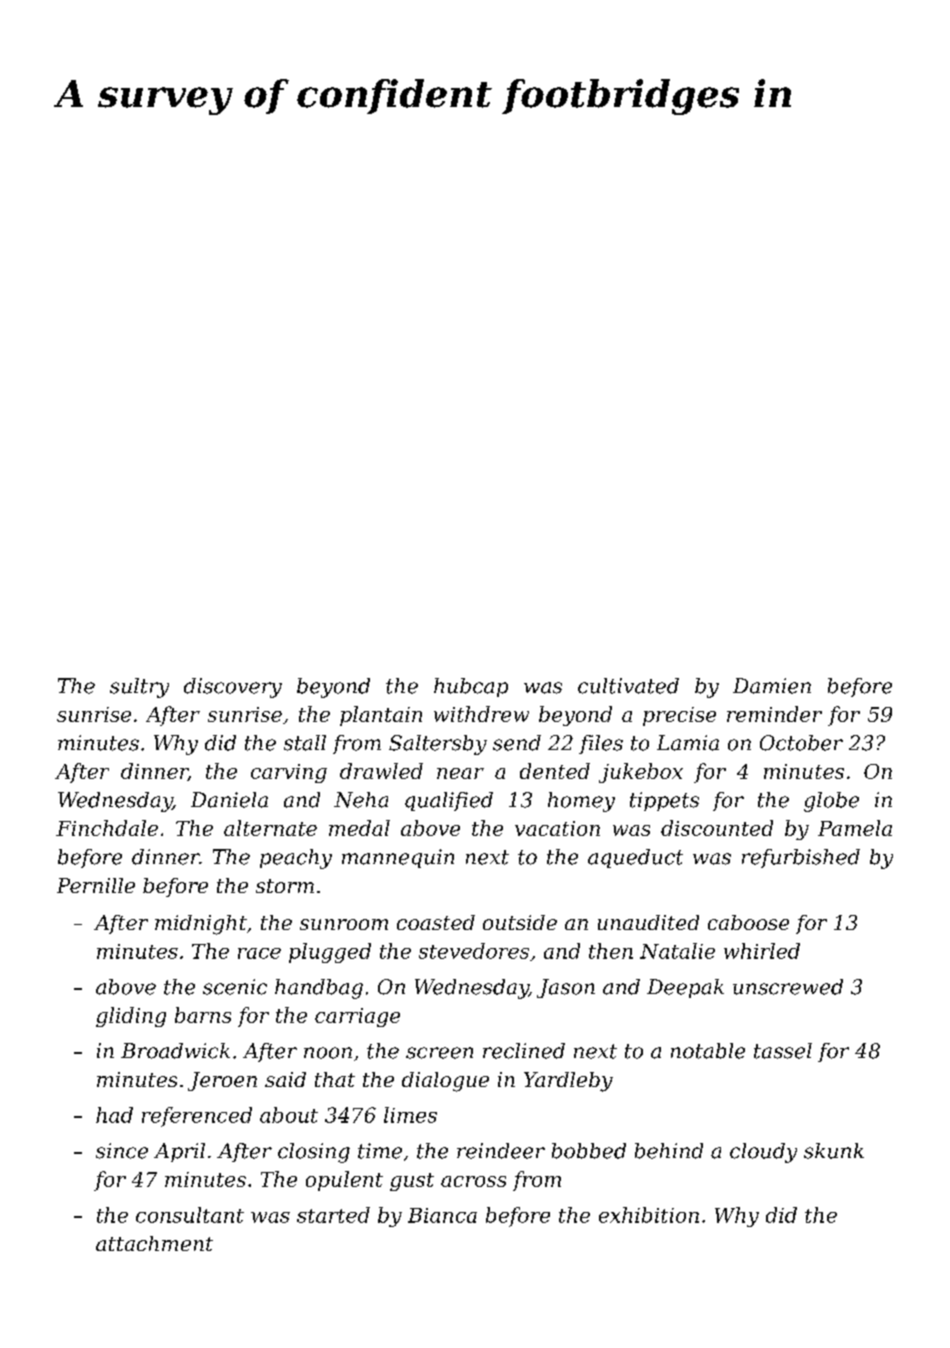  What do you see at coordinates (717, 828) in the image?
I see `discounted` at bounding box center [717, 828].
